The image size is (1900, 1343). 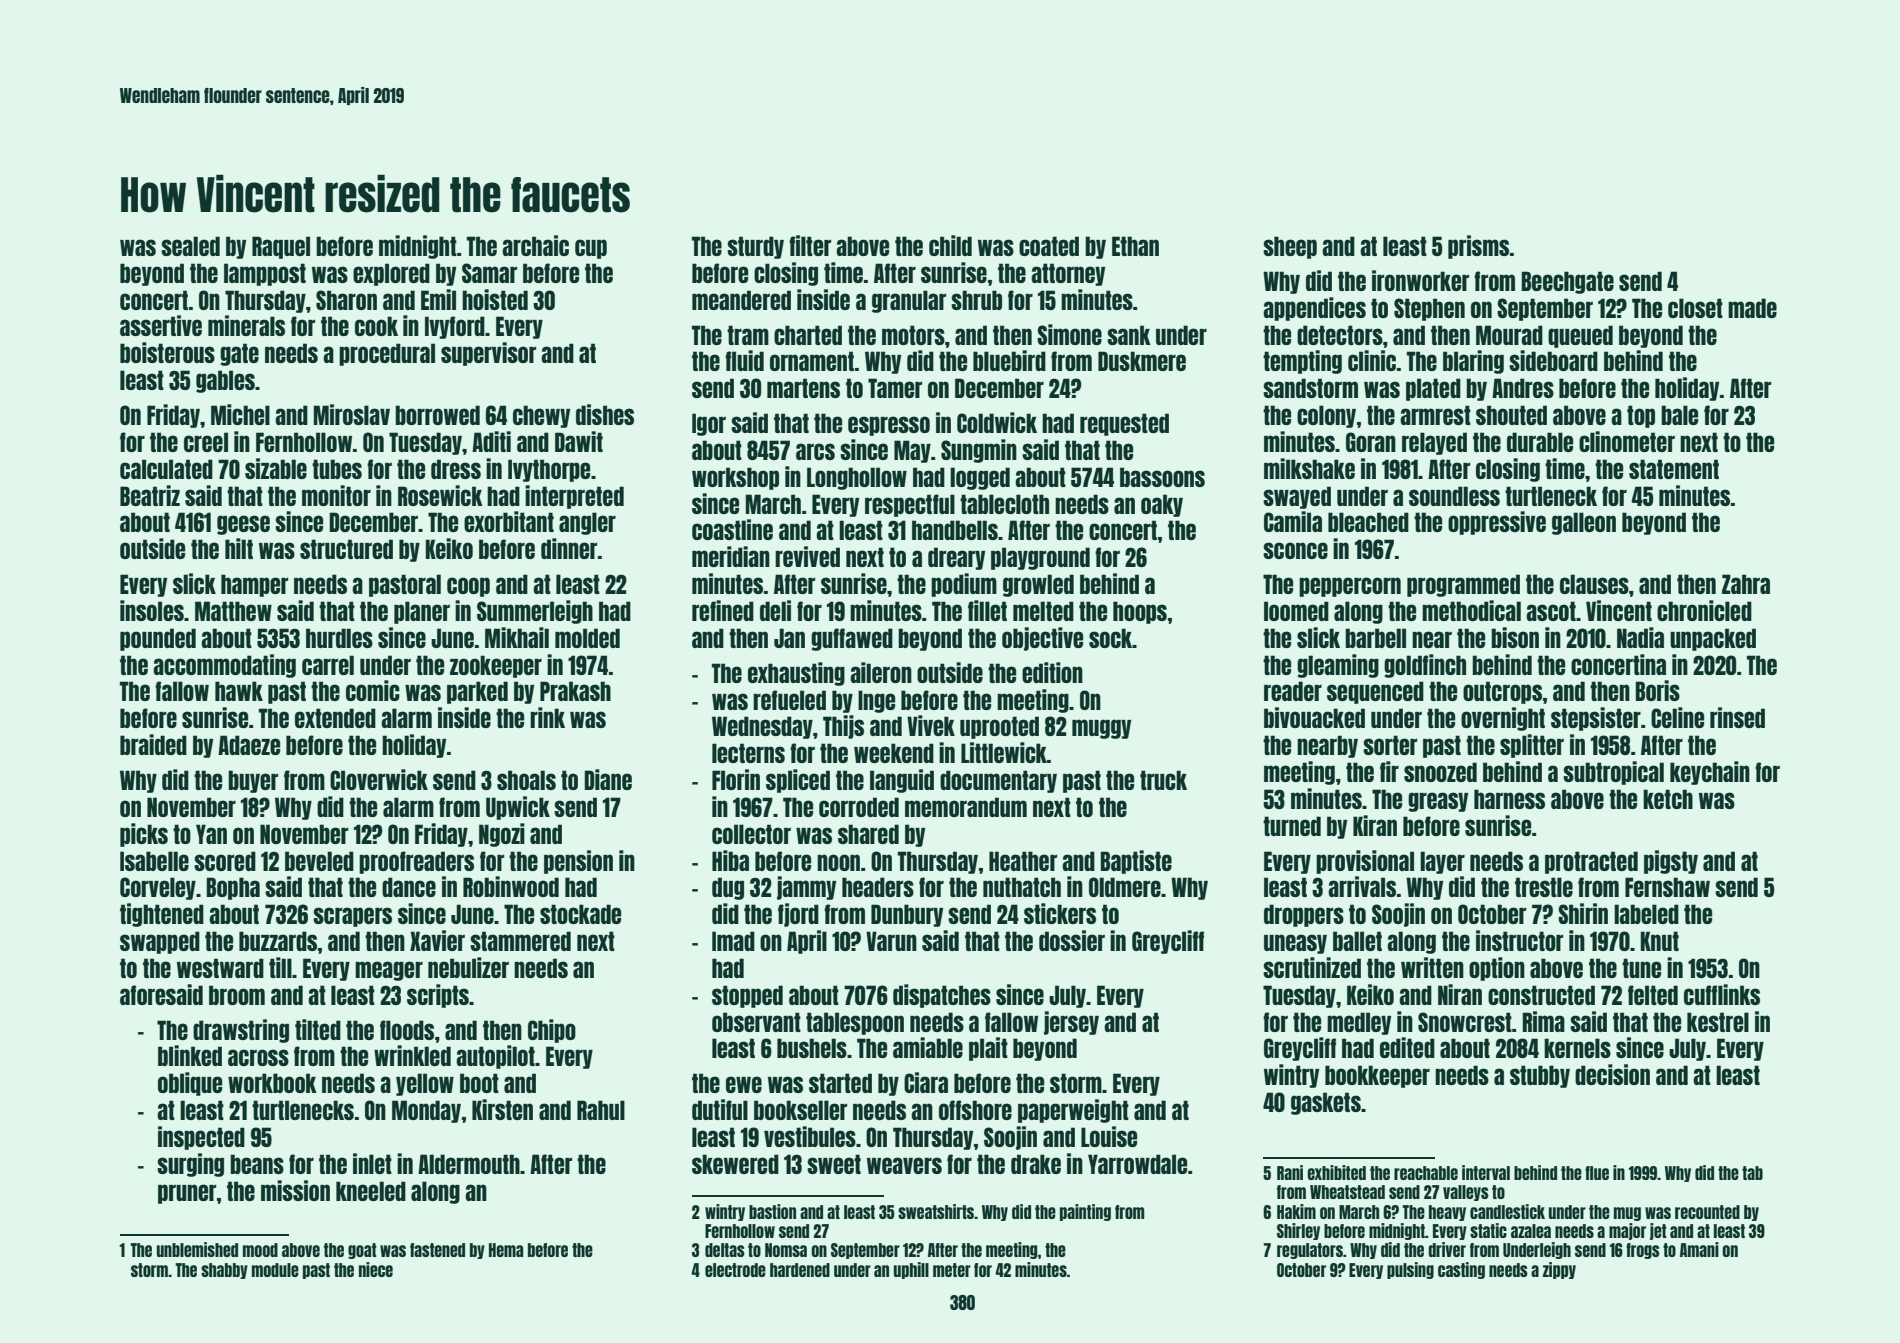 What do you see at coordinates (950, 245) in the document?
I see `child` at bounding box center [950, 245].
